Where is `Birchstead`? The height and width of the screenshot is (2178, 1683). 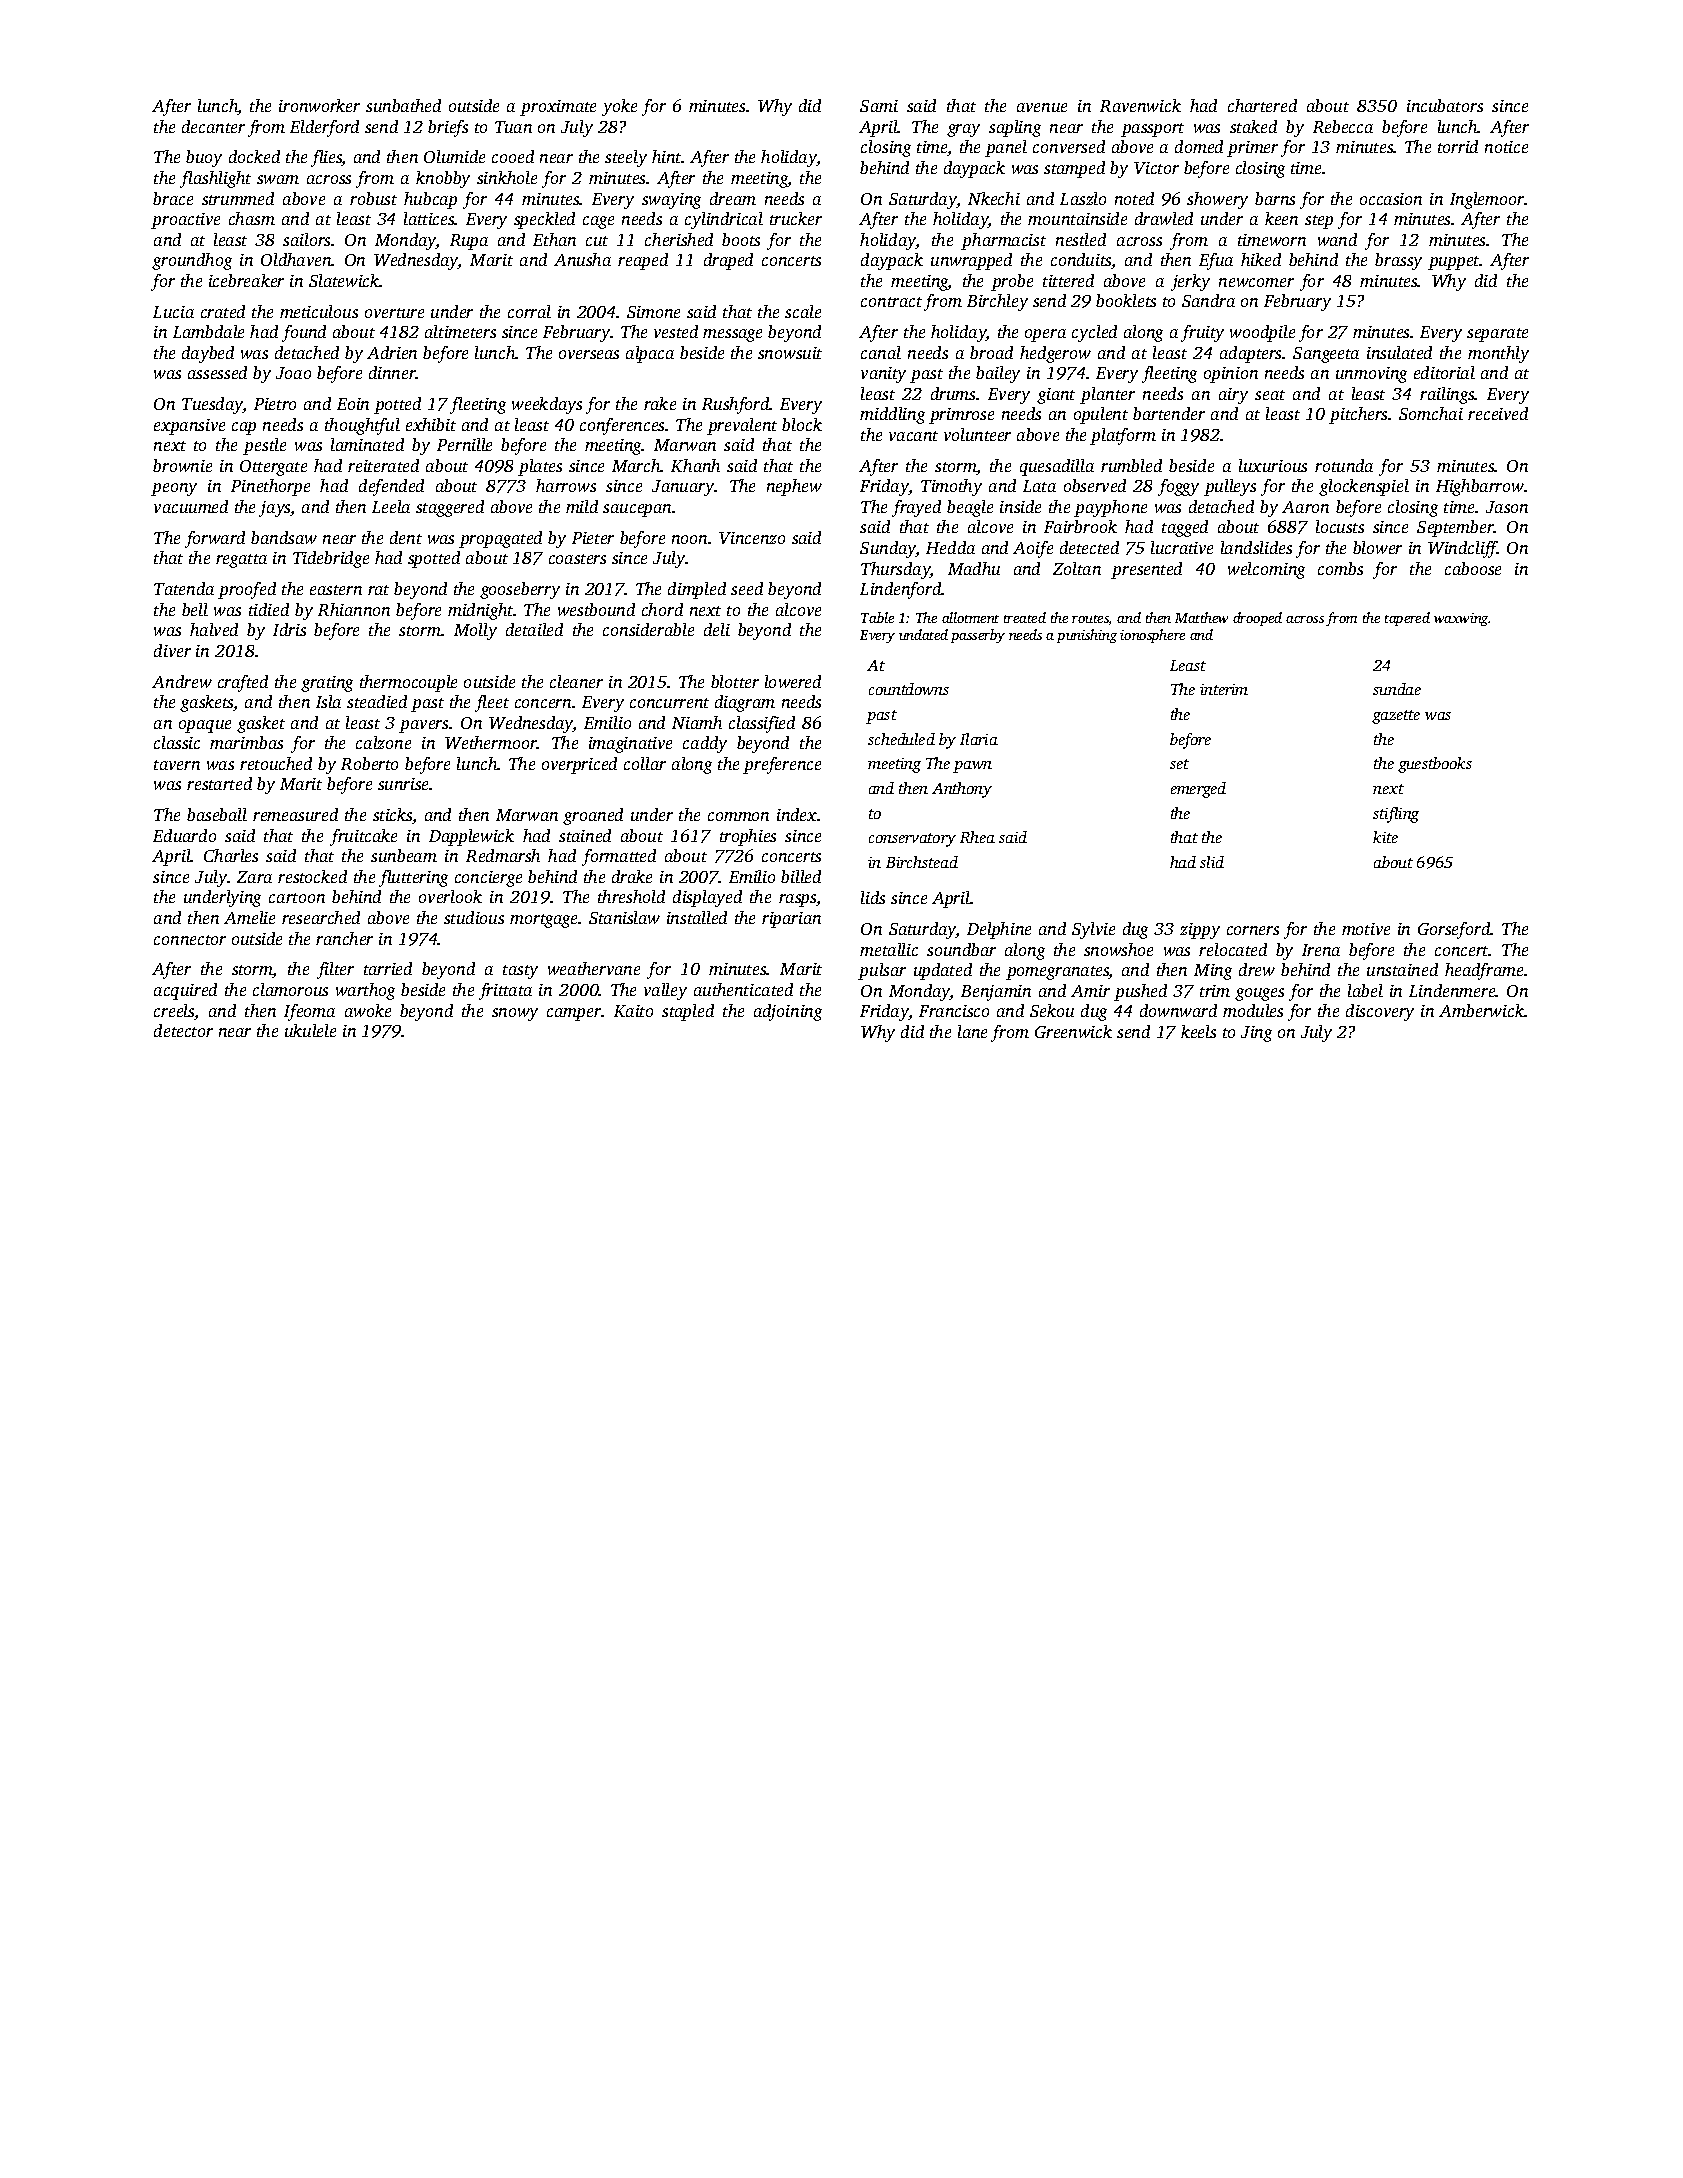 Birchstead is located at coordinates (922, 862).
